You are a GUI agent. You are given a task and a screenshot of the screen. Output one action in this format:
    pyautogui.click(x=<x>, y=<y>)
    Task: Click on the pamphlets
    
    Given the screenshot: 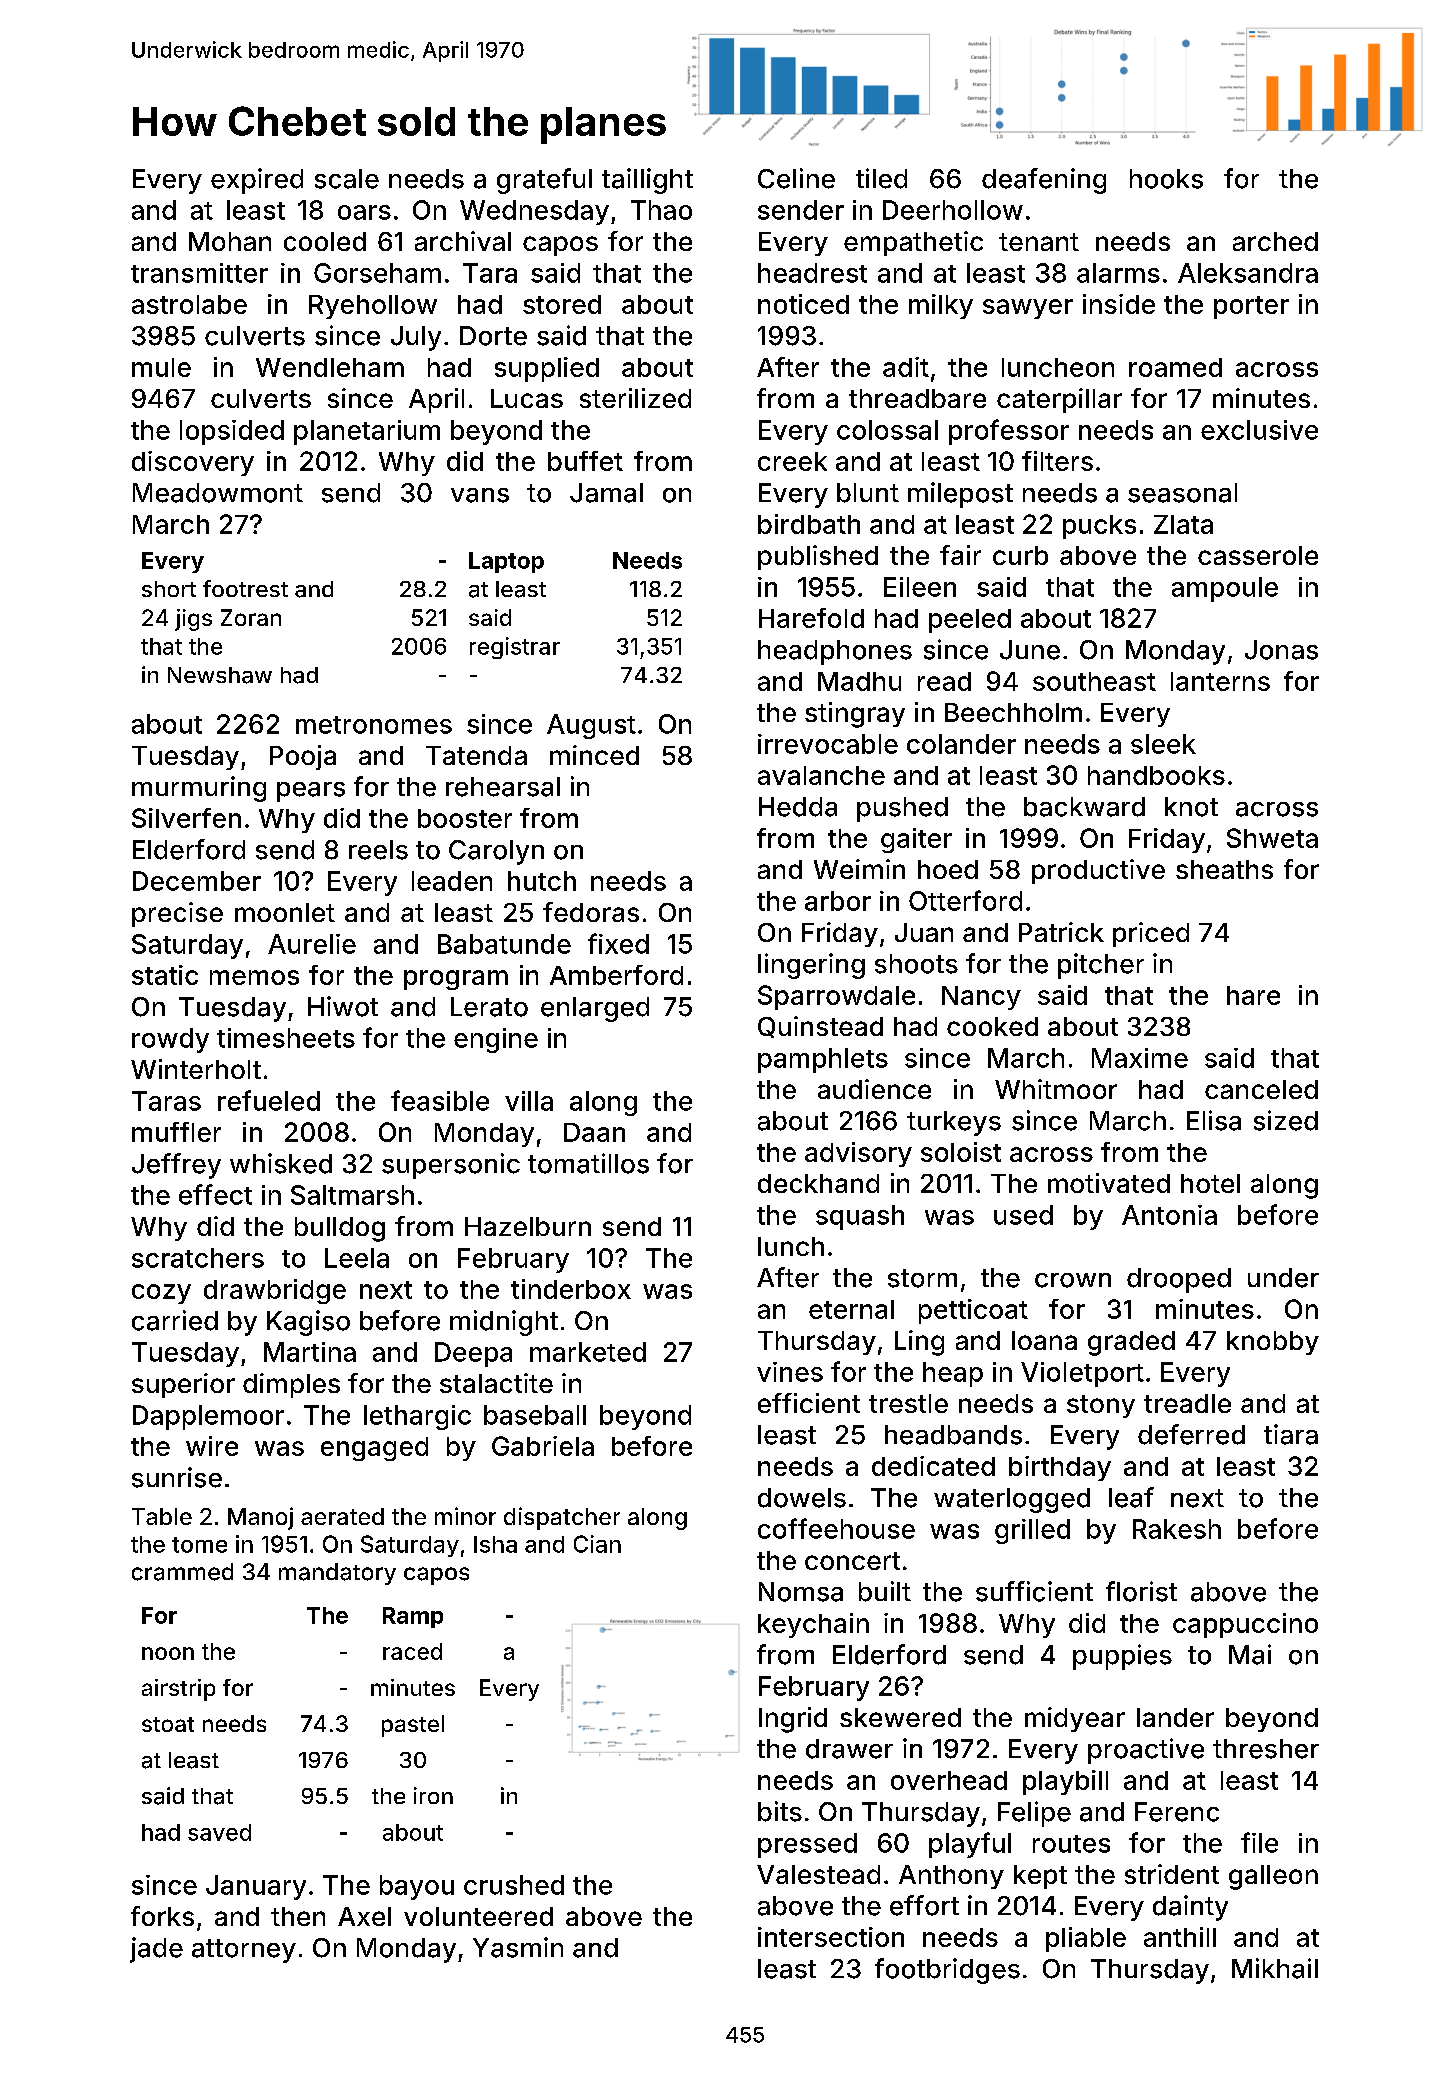 What is the action you would take?
    pyautogui.click(x=823, y=1060)
